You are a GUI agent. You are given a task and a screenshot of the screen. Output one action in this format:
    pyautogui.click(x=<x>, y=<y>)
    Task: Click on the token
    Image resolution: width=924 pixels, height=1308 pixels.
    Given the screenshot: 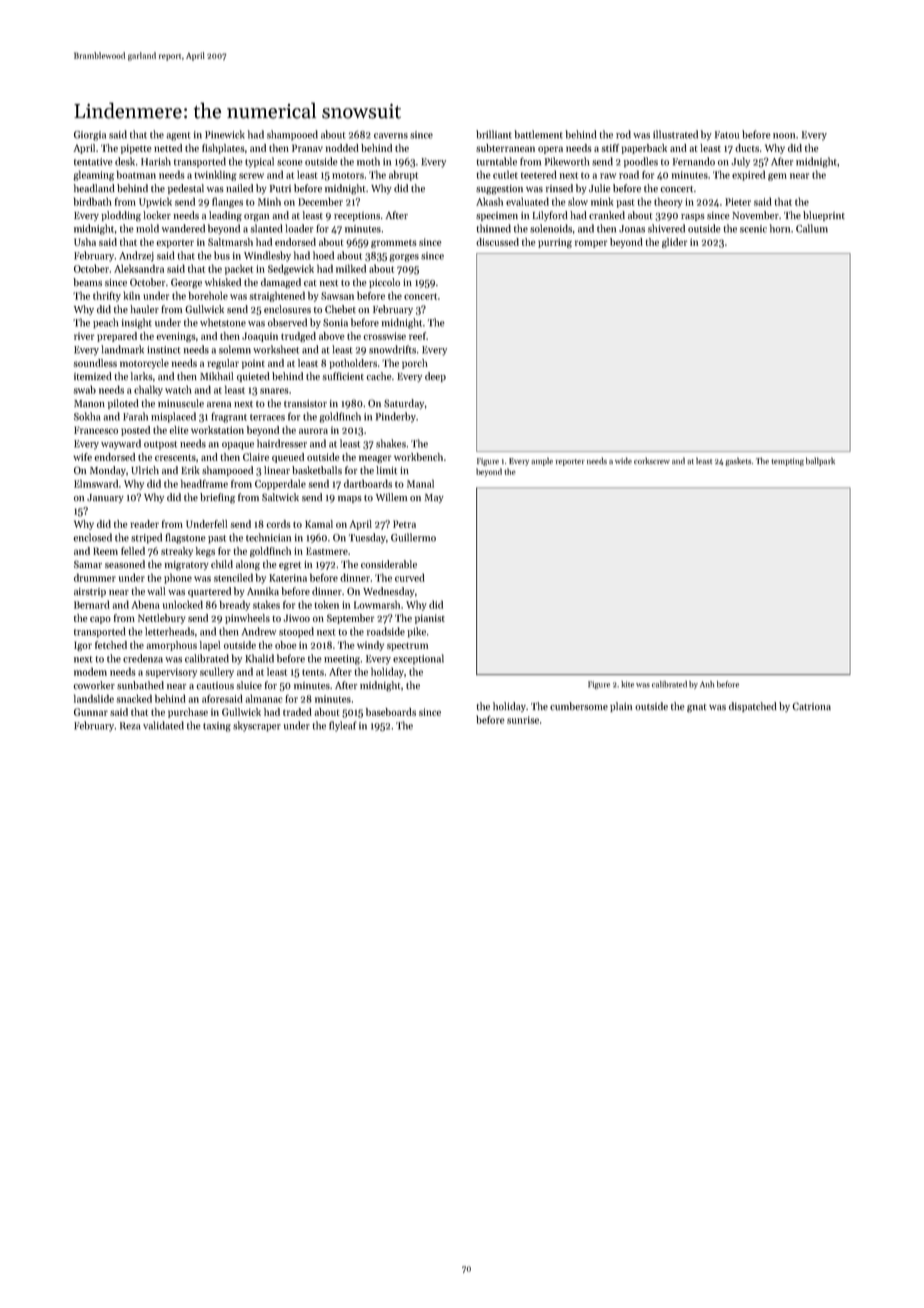 What is the action you would take?
    pyautogui.click(x=327, y=604)
